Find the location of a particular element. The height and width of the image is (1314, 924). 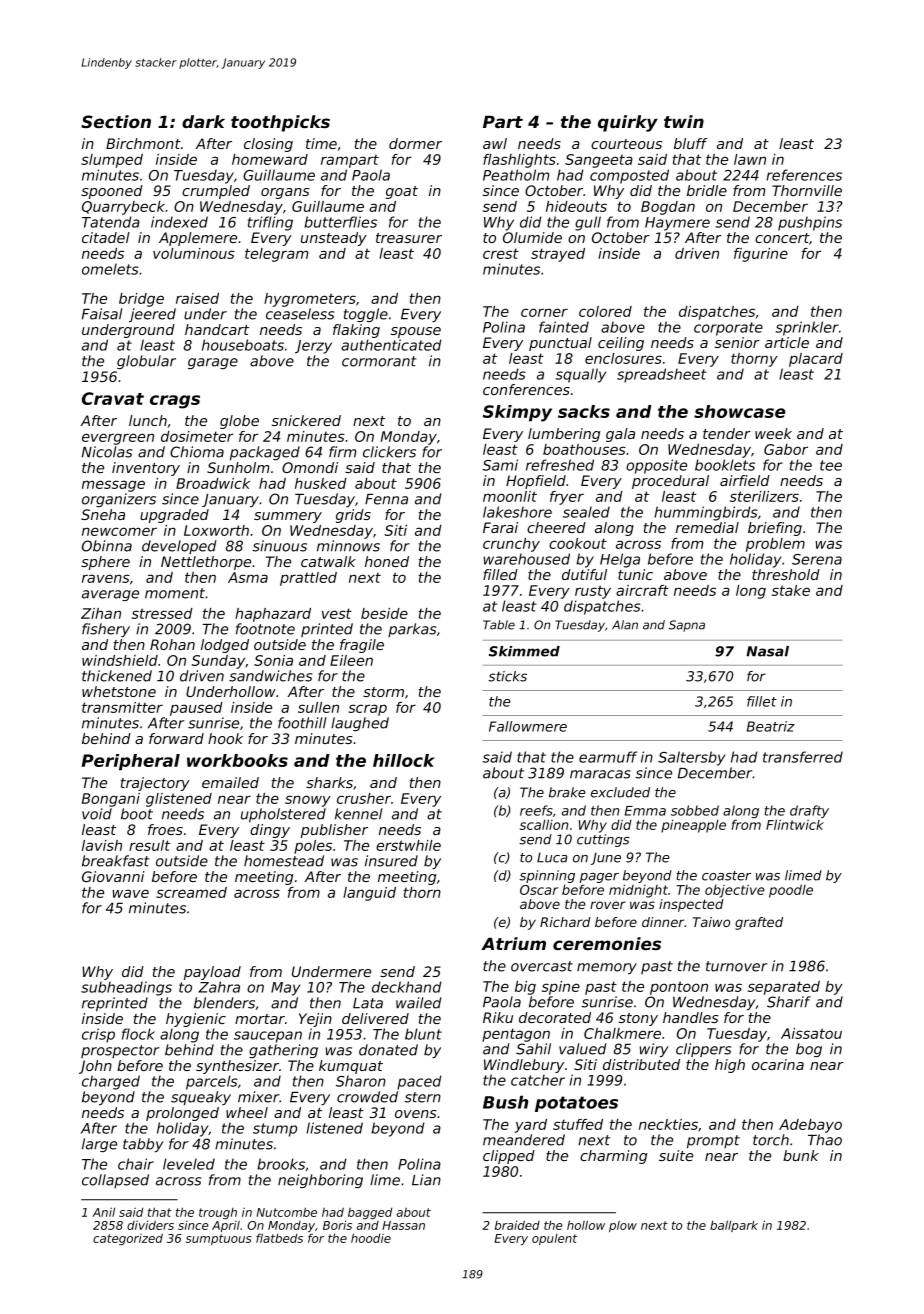

clippers is located at coordinates (703, 1050).
